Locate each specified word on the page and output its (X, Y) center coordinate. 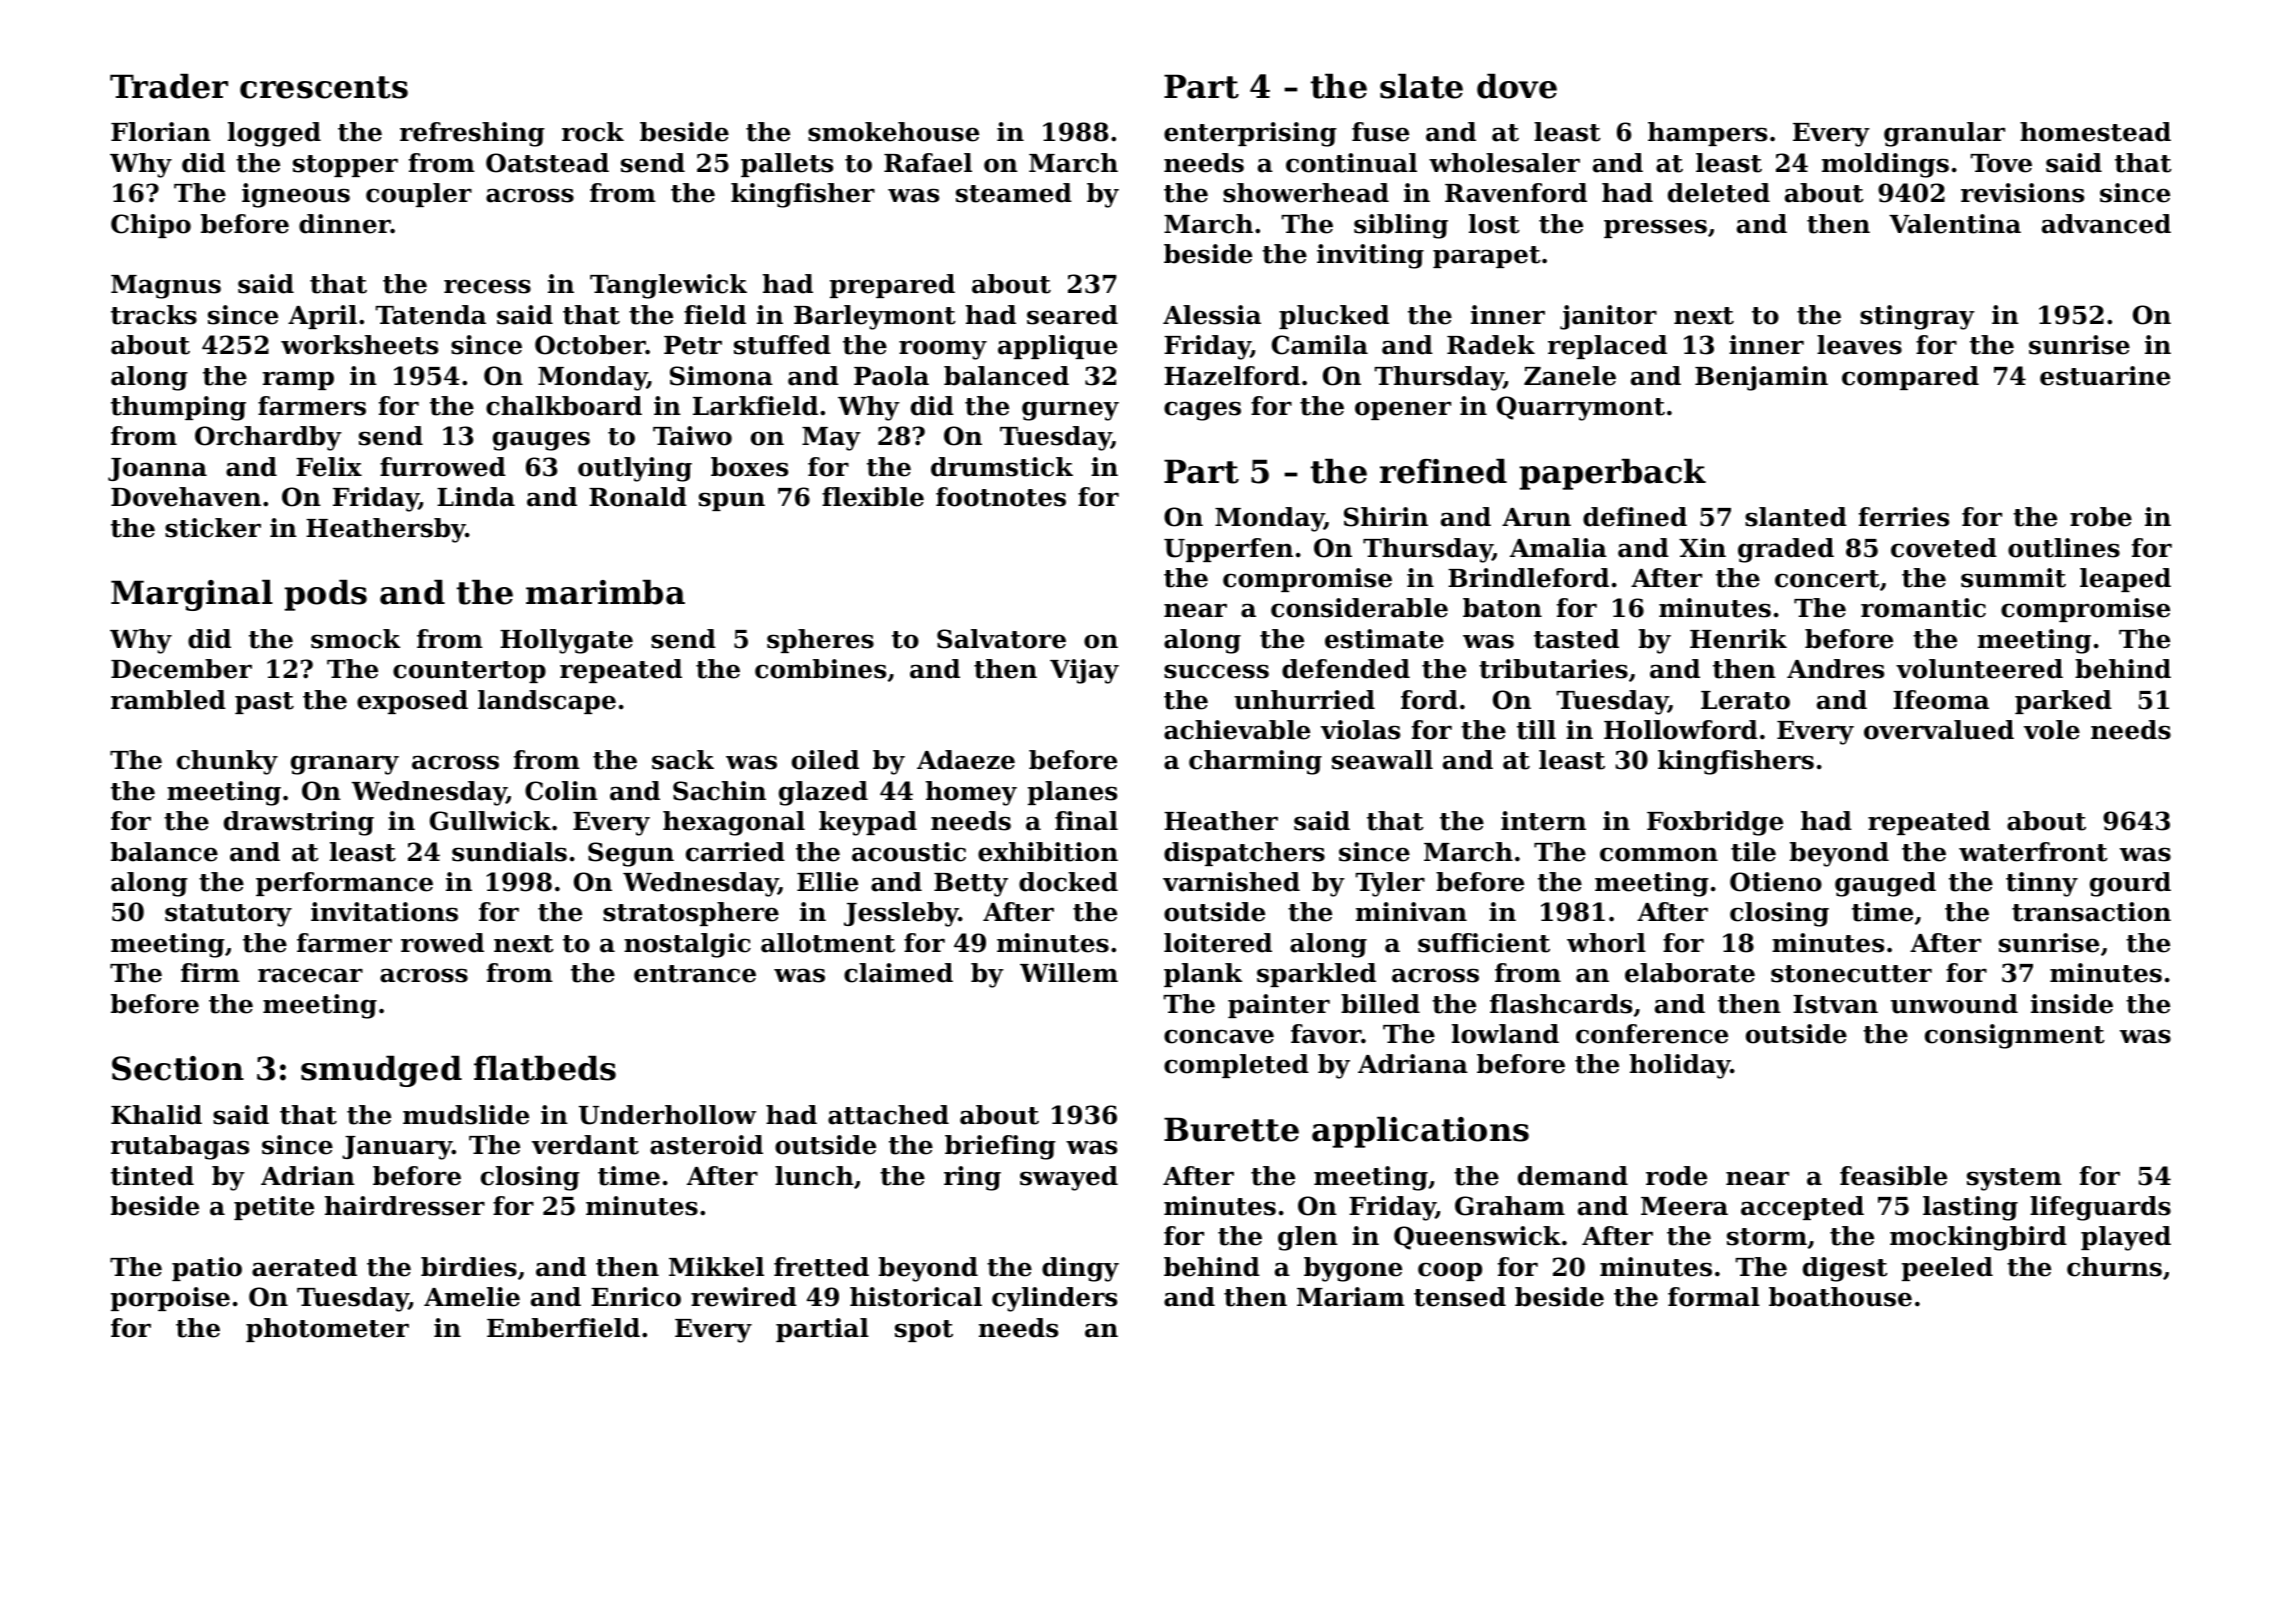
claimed (898, 973)
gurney (1070, 411)
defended (1346, 669)
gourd (2130, 884)
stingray (1917, 317)
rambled (168, 700)
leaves (1859, 345)
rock (593, 132)
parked (2063, 702)
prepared (892, 286)
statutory (228, 915)
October (590, 345)
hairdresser (405, 1206)
